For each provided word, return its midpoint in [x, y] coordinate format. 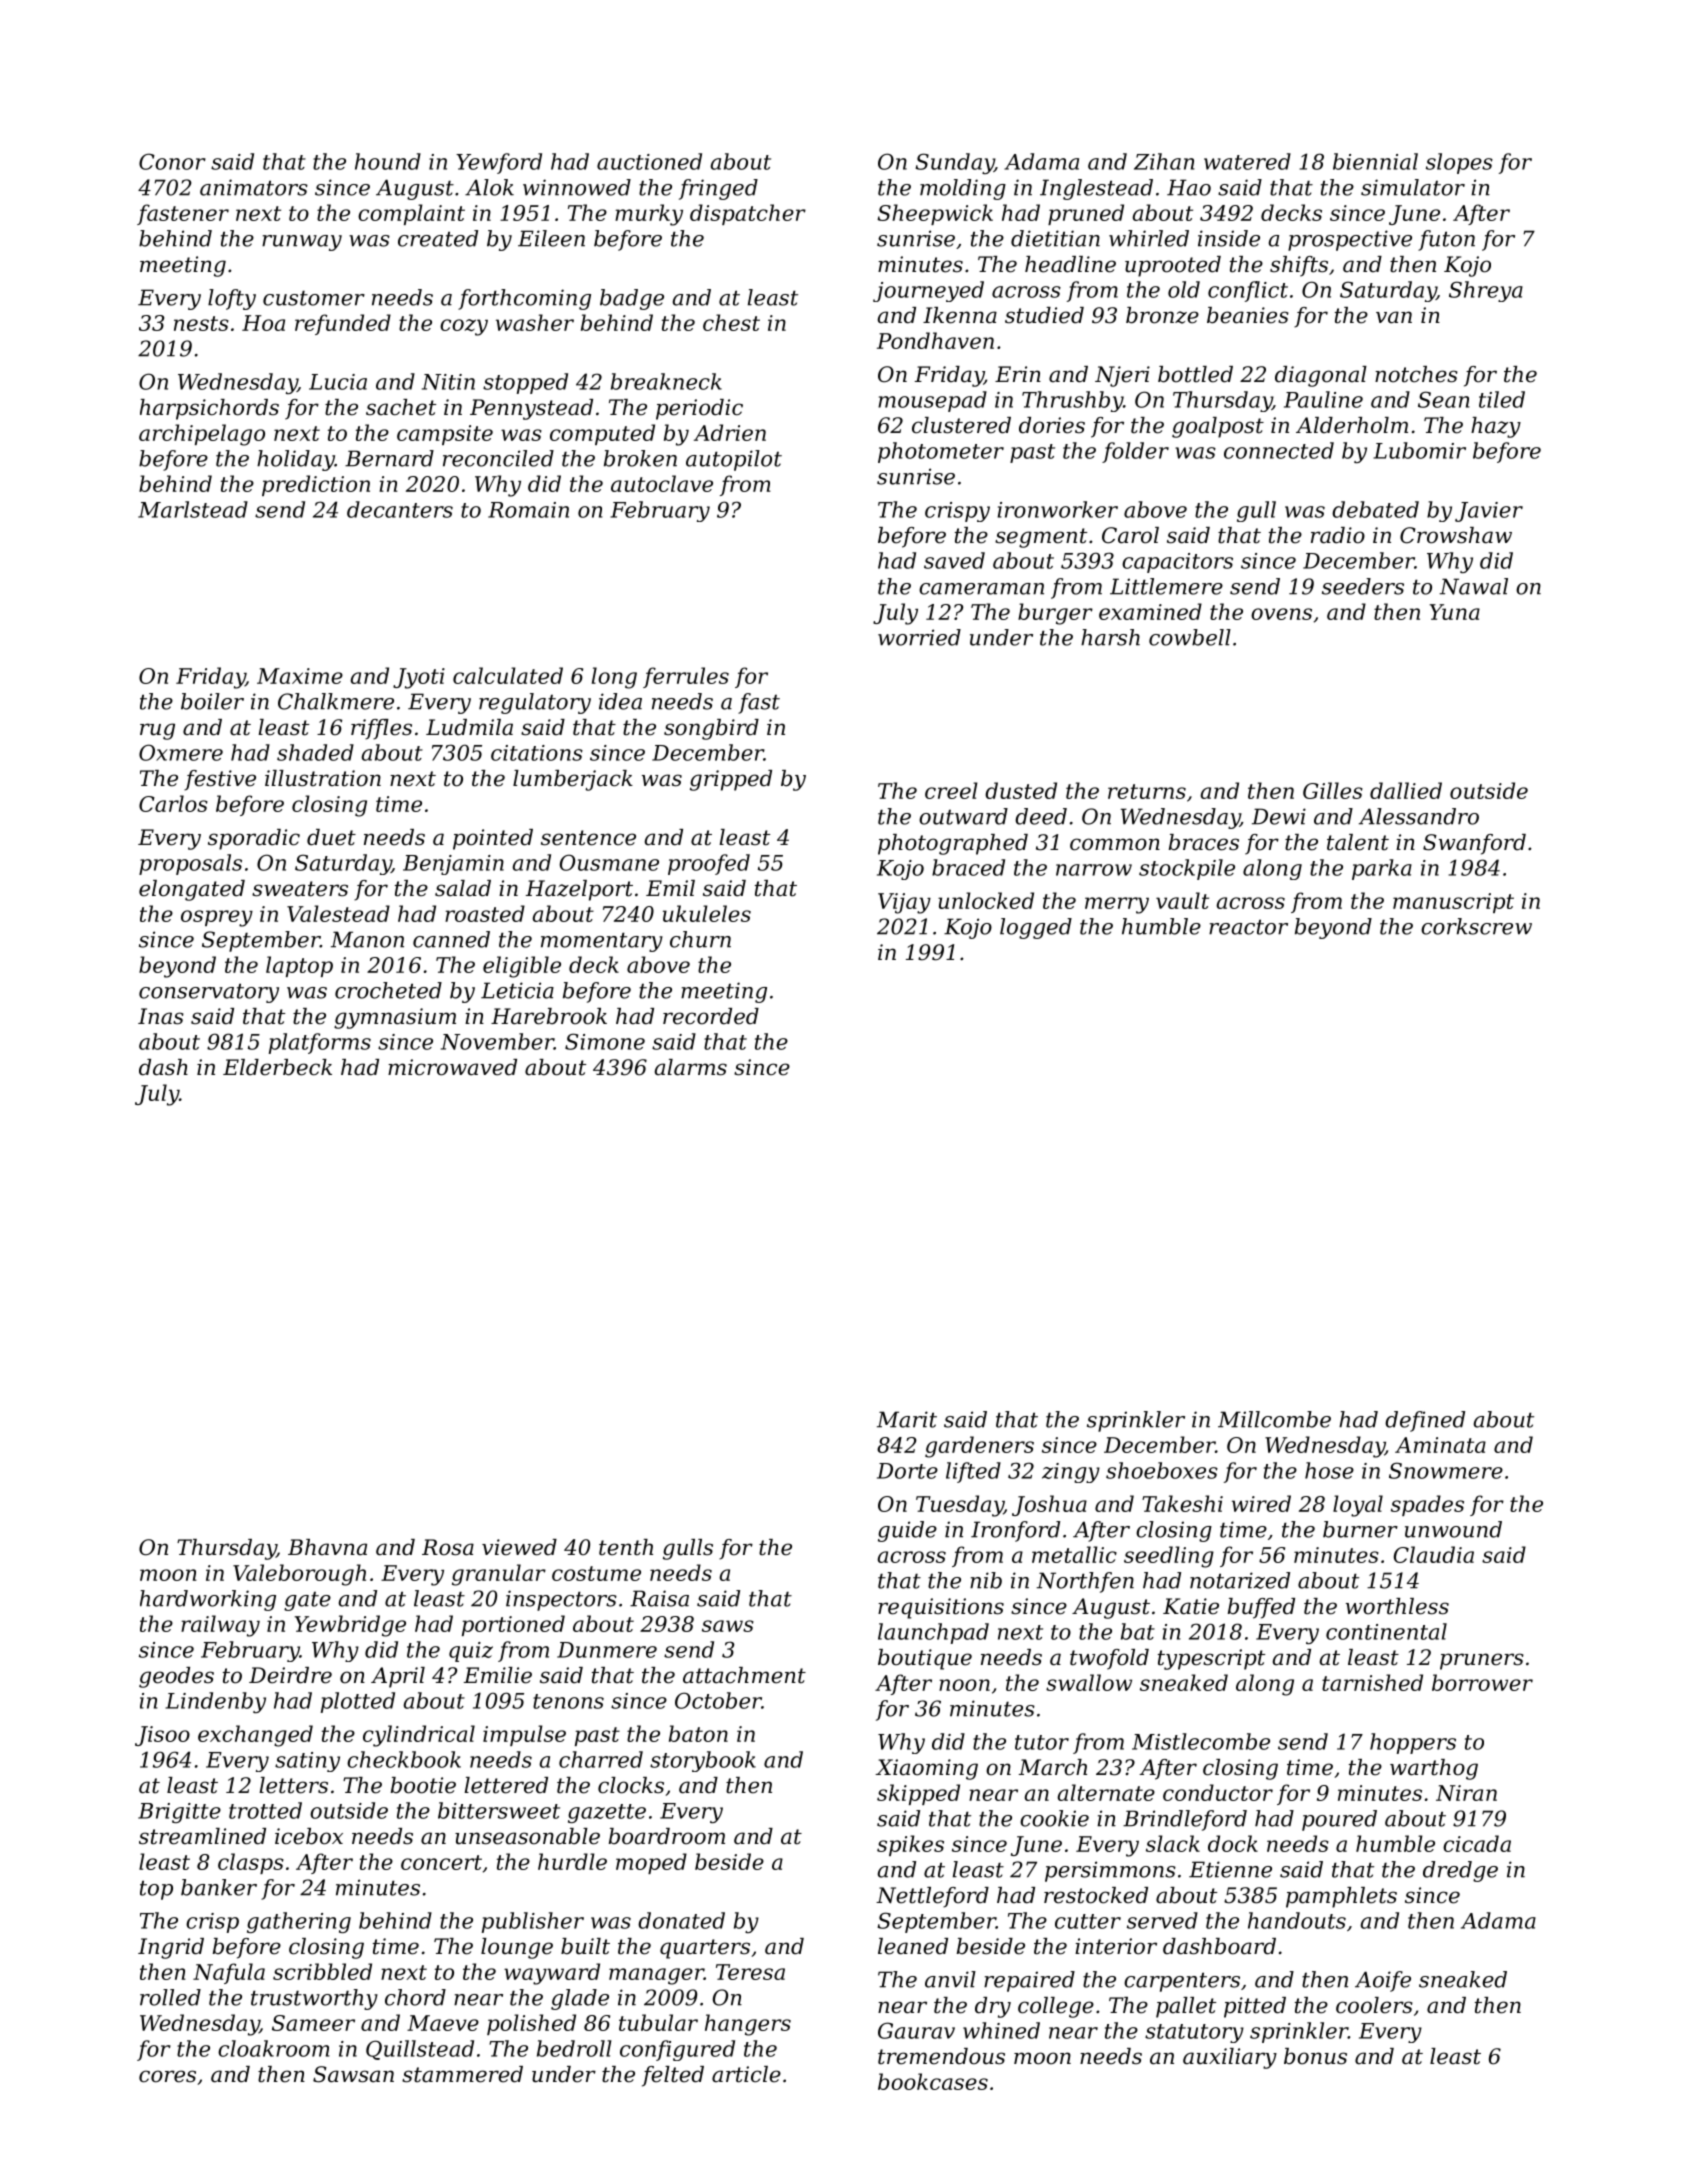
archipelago [202, 435]
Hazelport [579, 890]
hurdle [572, 1861]
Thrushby [1072, 401]
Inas [161, 1016]
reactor [1248, 927]
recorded [711, 1016]
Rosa [448, 1547]
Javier [1489, 512]
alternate [1106, 1792]
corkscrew [1476, 926]
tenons [568, 1701]
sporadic [254, 839]
